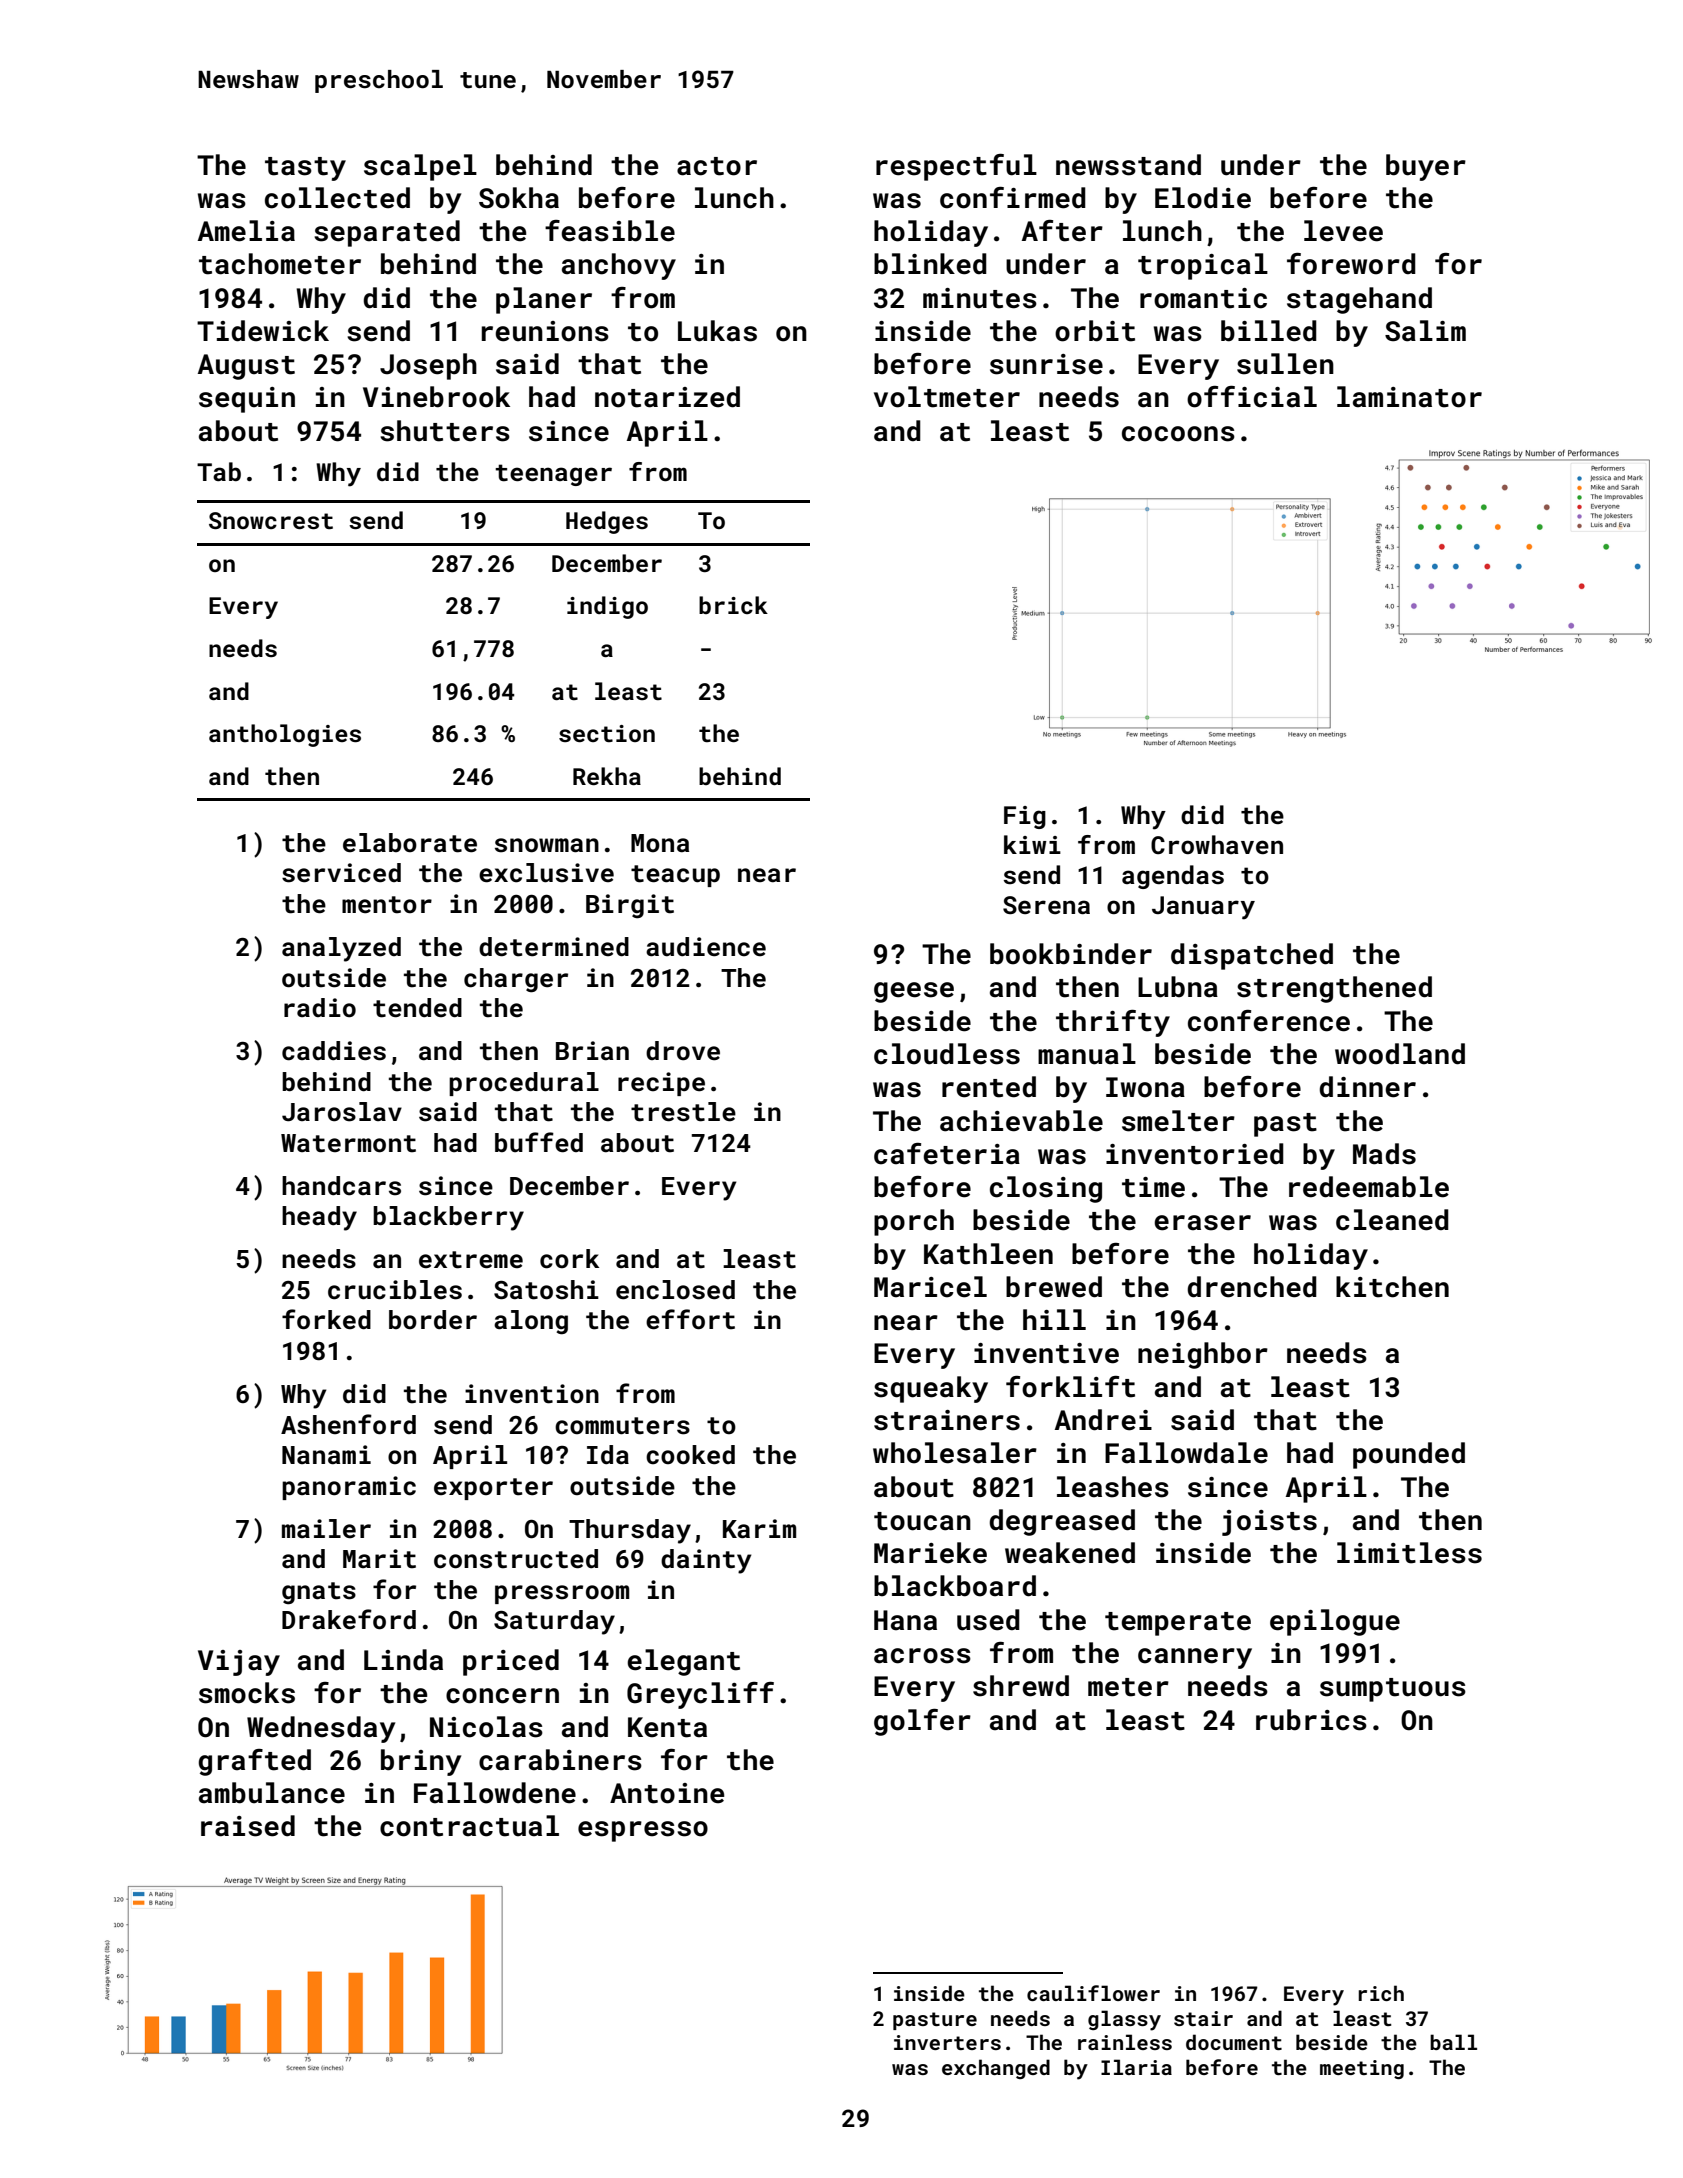 This image has width=1683, height=2178. Describe the element at coordinates (1367, 1087) in the image. I see `dinner` at that location.
